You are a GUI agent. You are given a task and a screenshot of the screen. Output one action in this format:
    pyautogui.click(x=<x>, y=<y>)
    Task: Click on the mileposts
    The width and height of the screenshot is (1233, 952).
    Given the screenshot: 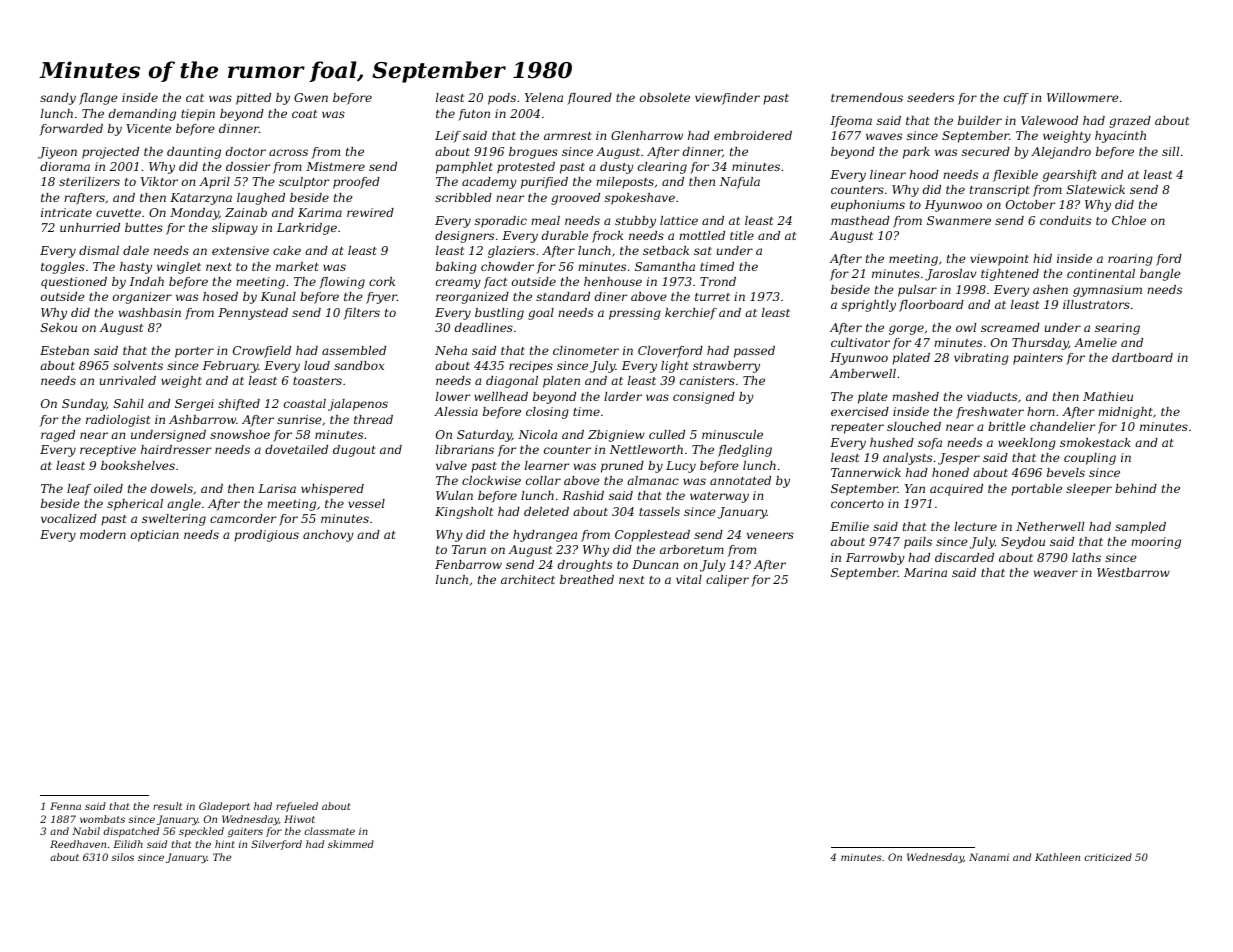 What is the action you would take?
    pyautogui.click(x=625, y=183)
